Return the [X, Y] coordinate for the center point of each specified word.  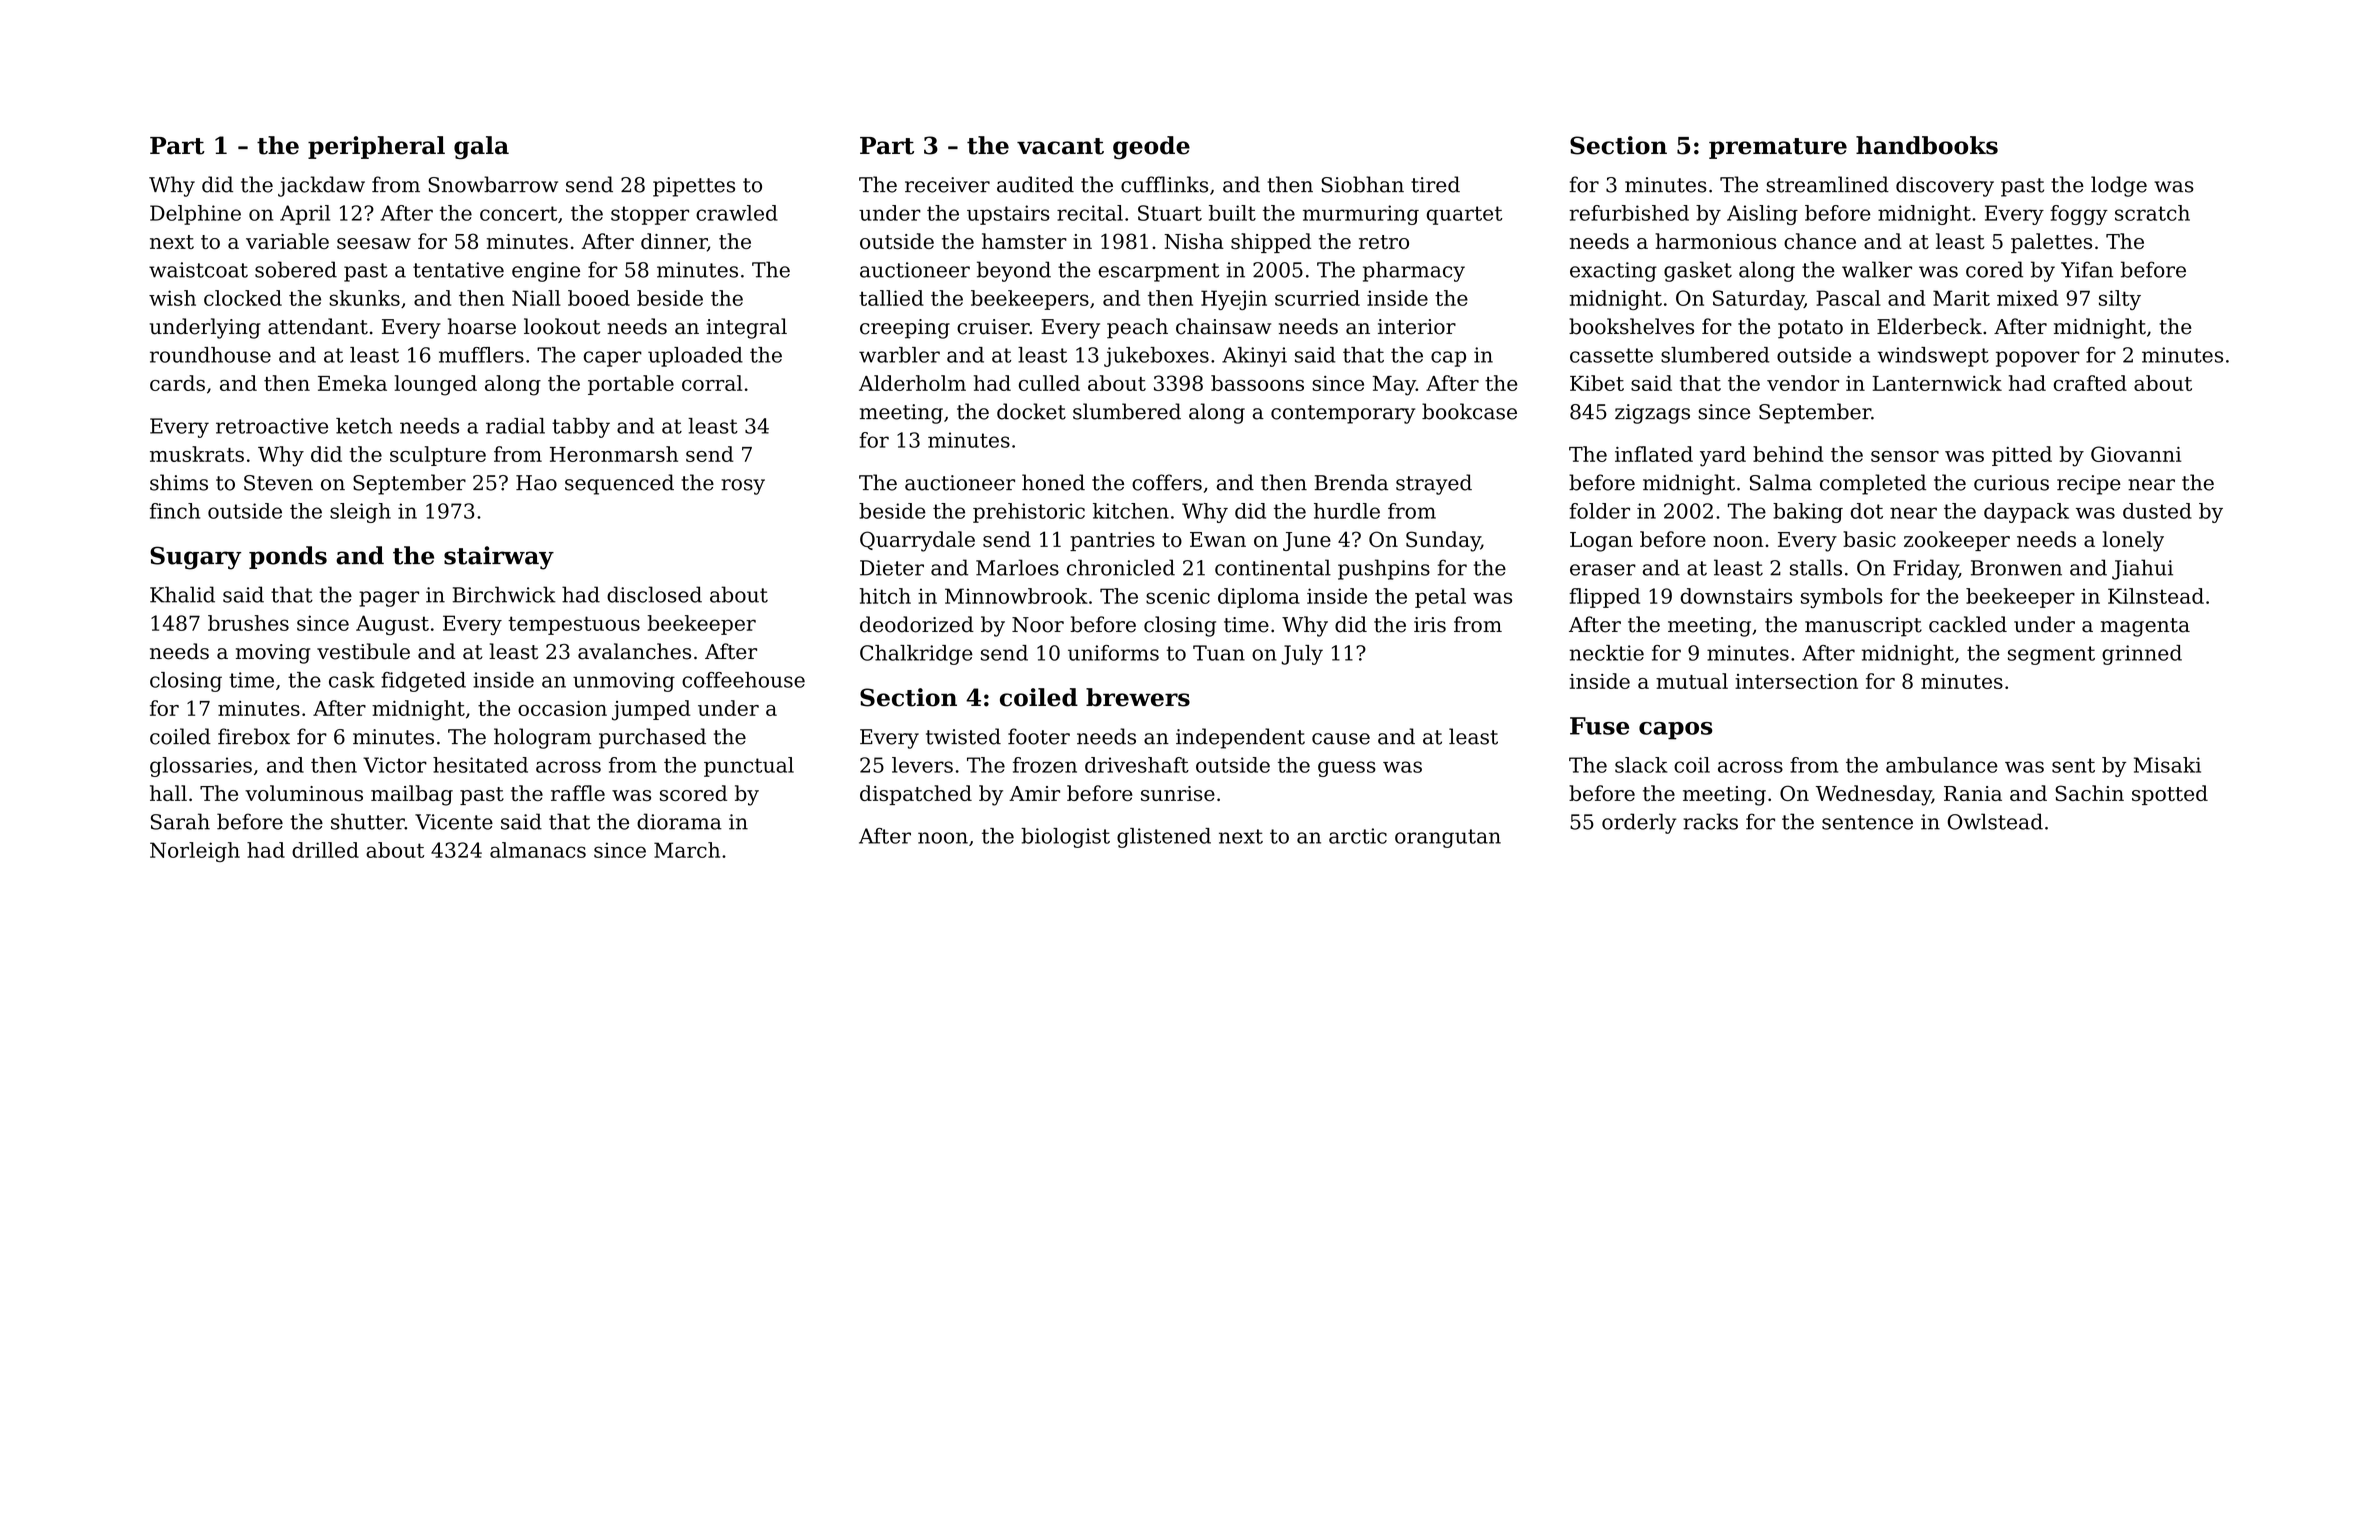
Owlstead [1995, 821]
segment [2051, 655]
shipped [1271, 243]
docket [1031, 411]
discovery [1945, 186]
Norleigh [195, 852]
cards [177, 383]
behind [1788, 454]
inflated [1654, 454]
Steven [278, 483]
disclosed [654, 594]
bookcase [1469, 411]
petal [1440, 598]
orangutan [1448, 838]
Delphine [195, 215]
